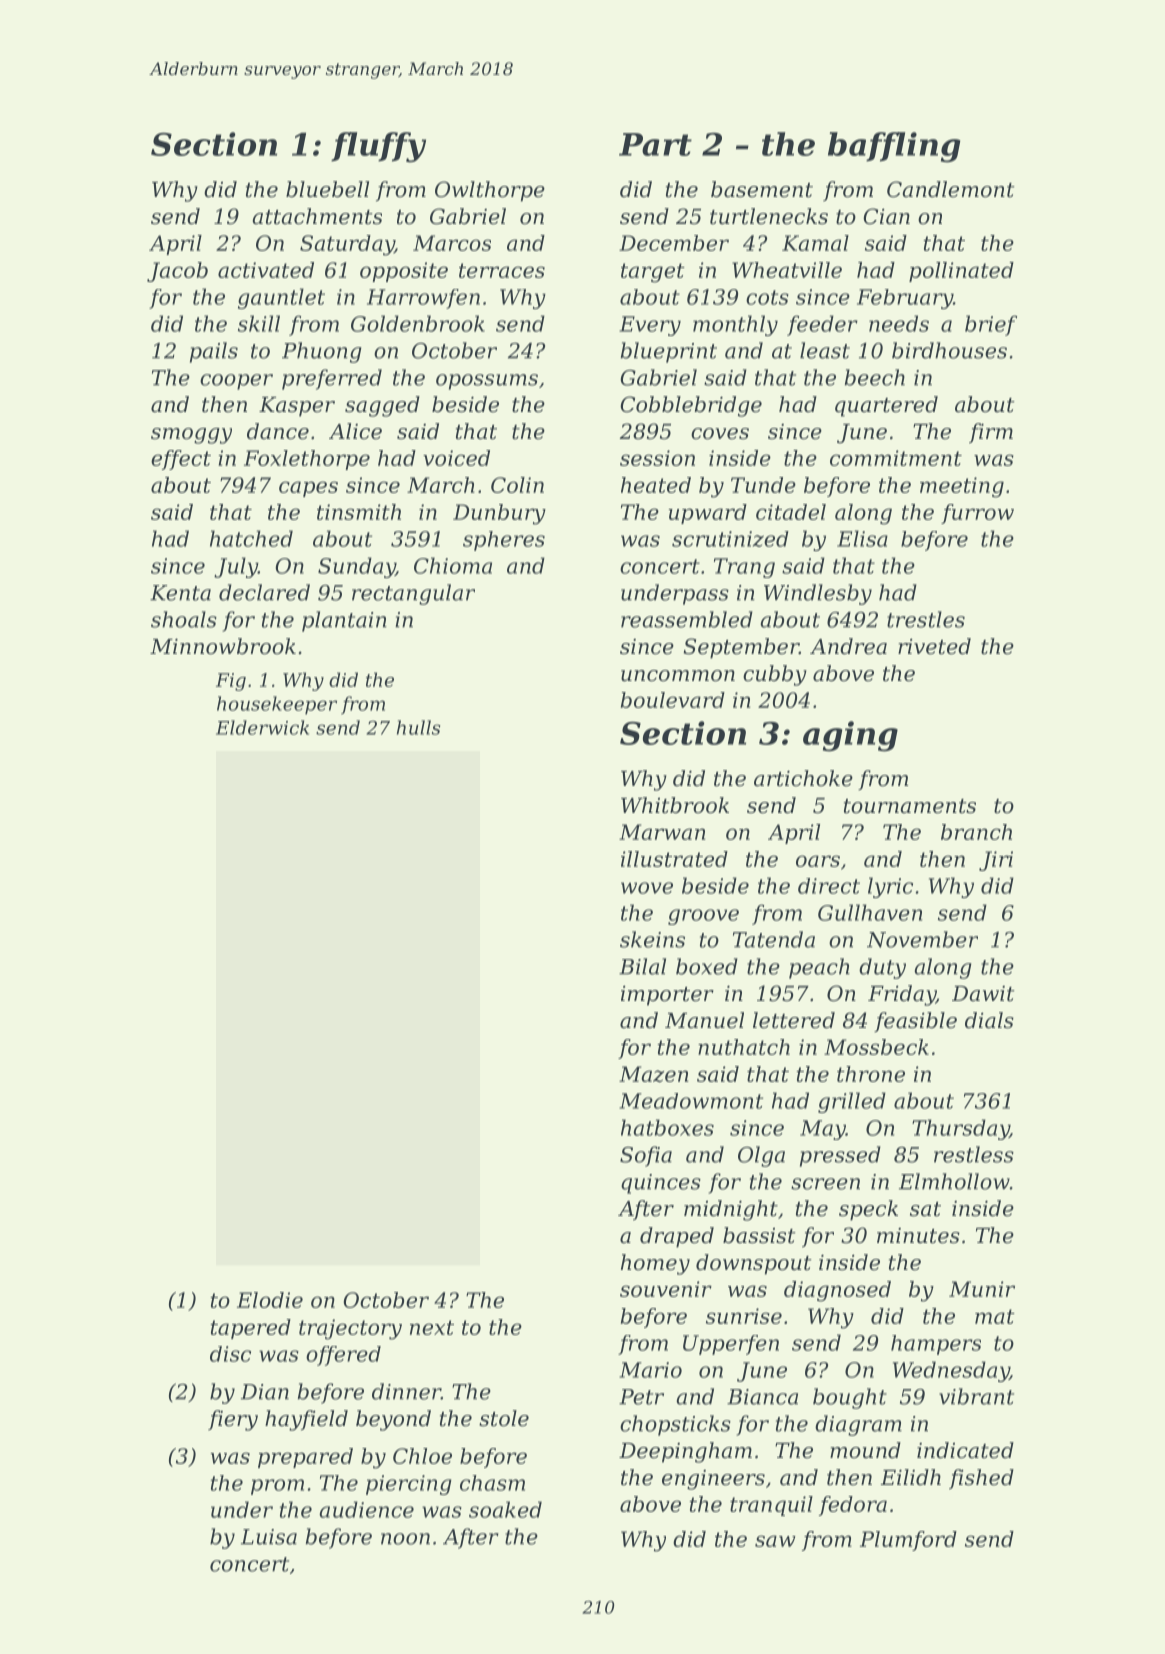 The height and width of the screenshot is (1654, 1165). I want to click on Whitbrook, so click(675, 805).
